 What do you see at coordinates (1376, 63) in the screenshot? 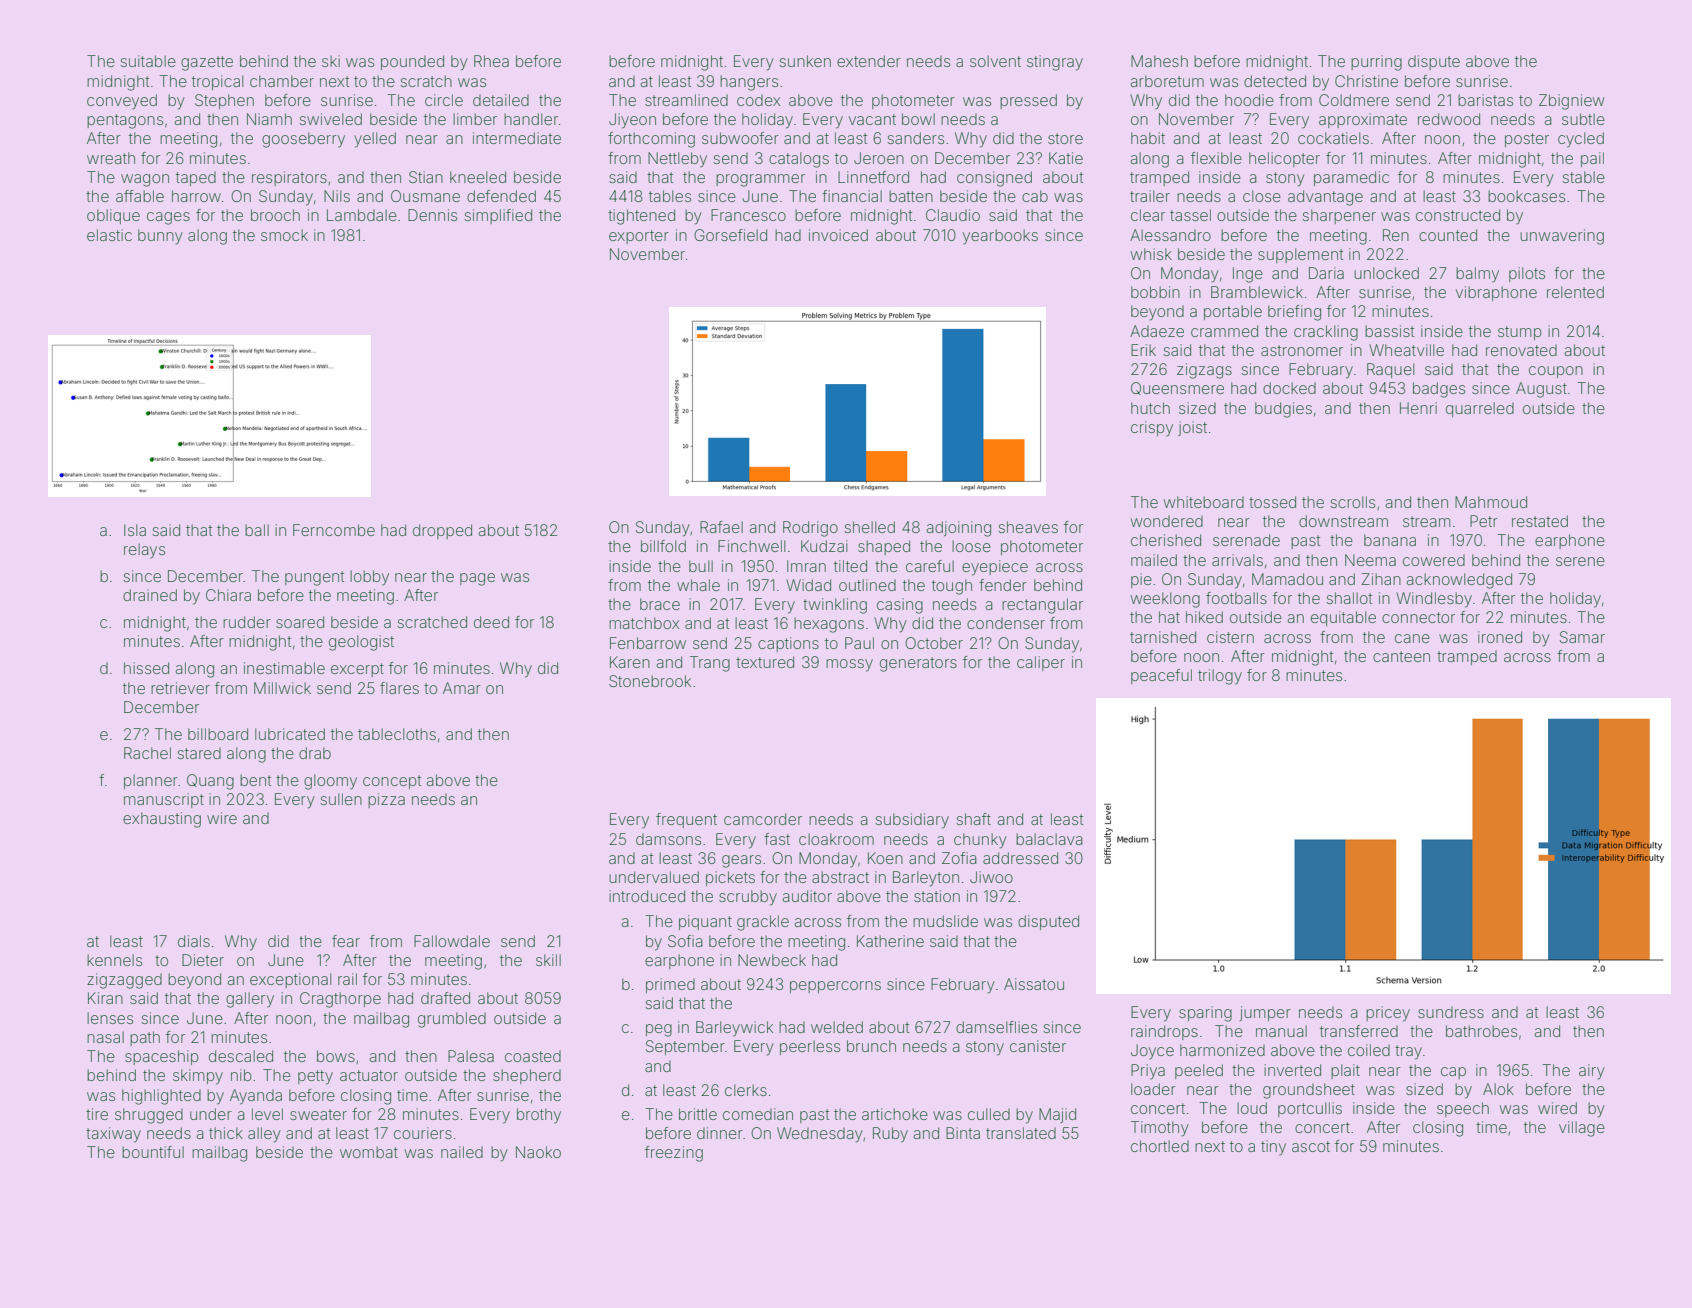
I see `purring` at bounding box center [1376, 63].
